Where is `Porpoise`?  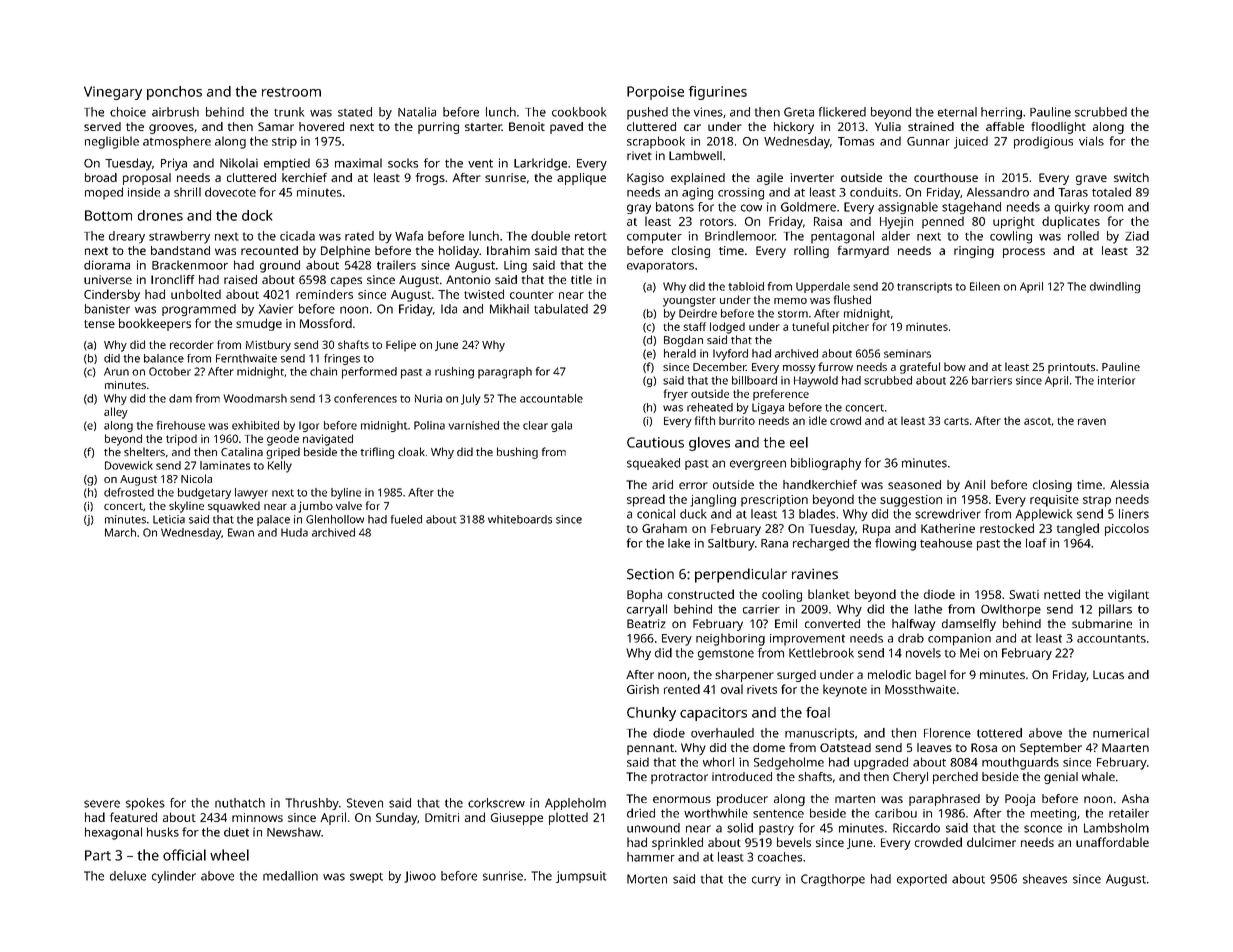 Porpoise is located at coordinates (655, 93).
